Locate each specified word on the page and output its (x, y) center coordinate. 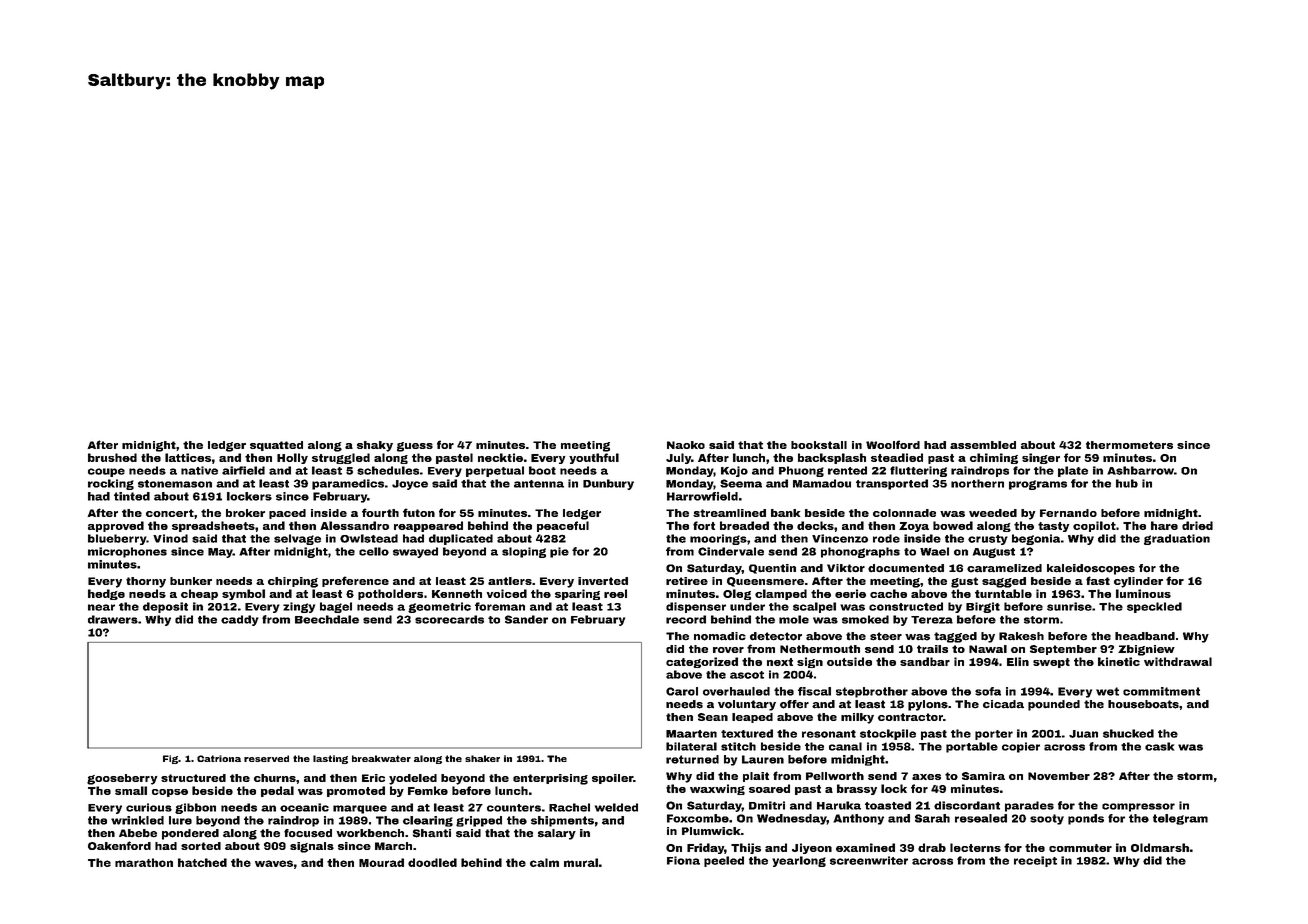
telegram (1180, 819)
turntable (1003, 593)
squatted (276, 446)
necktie (500, 457)
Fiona (683, 860)
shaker (482, 758)
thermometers (1129, 445)
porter (994, 735)
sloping (524, 552)
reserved (266, 758)
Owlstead (369, 538)
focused (308, 833)
